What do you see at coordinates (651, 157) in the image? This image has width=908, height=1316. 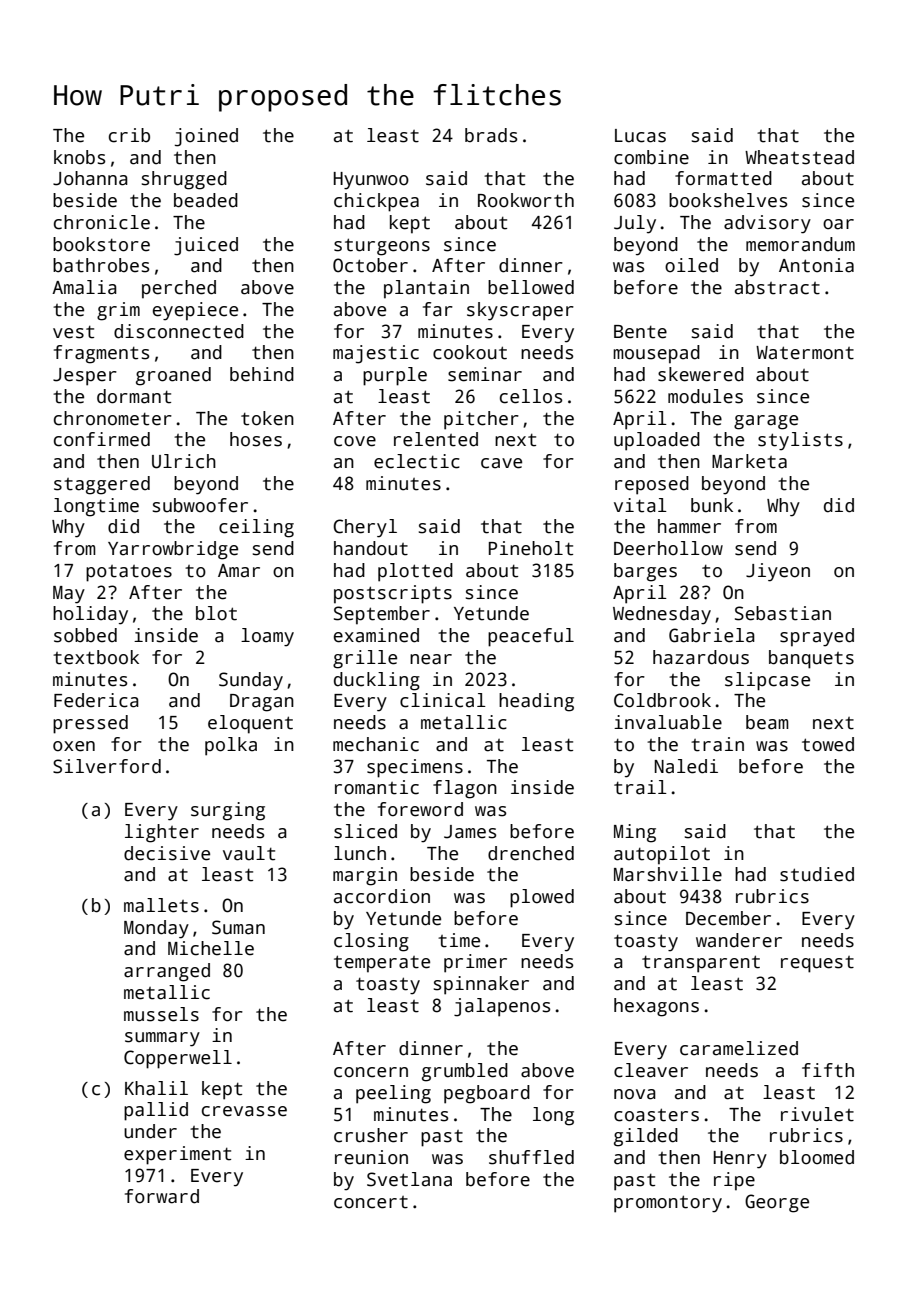 I see `combine` at bounding box center [651, 157].
